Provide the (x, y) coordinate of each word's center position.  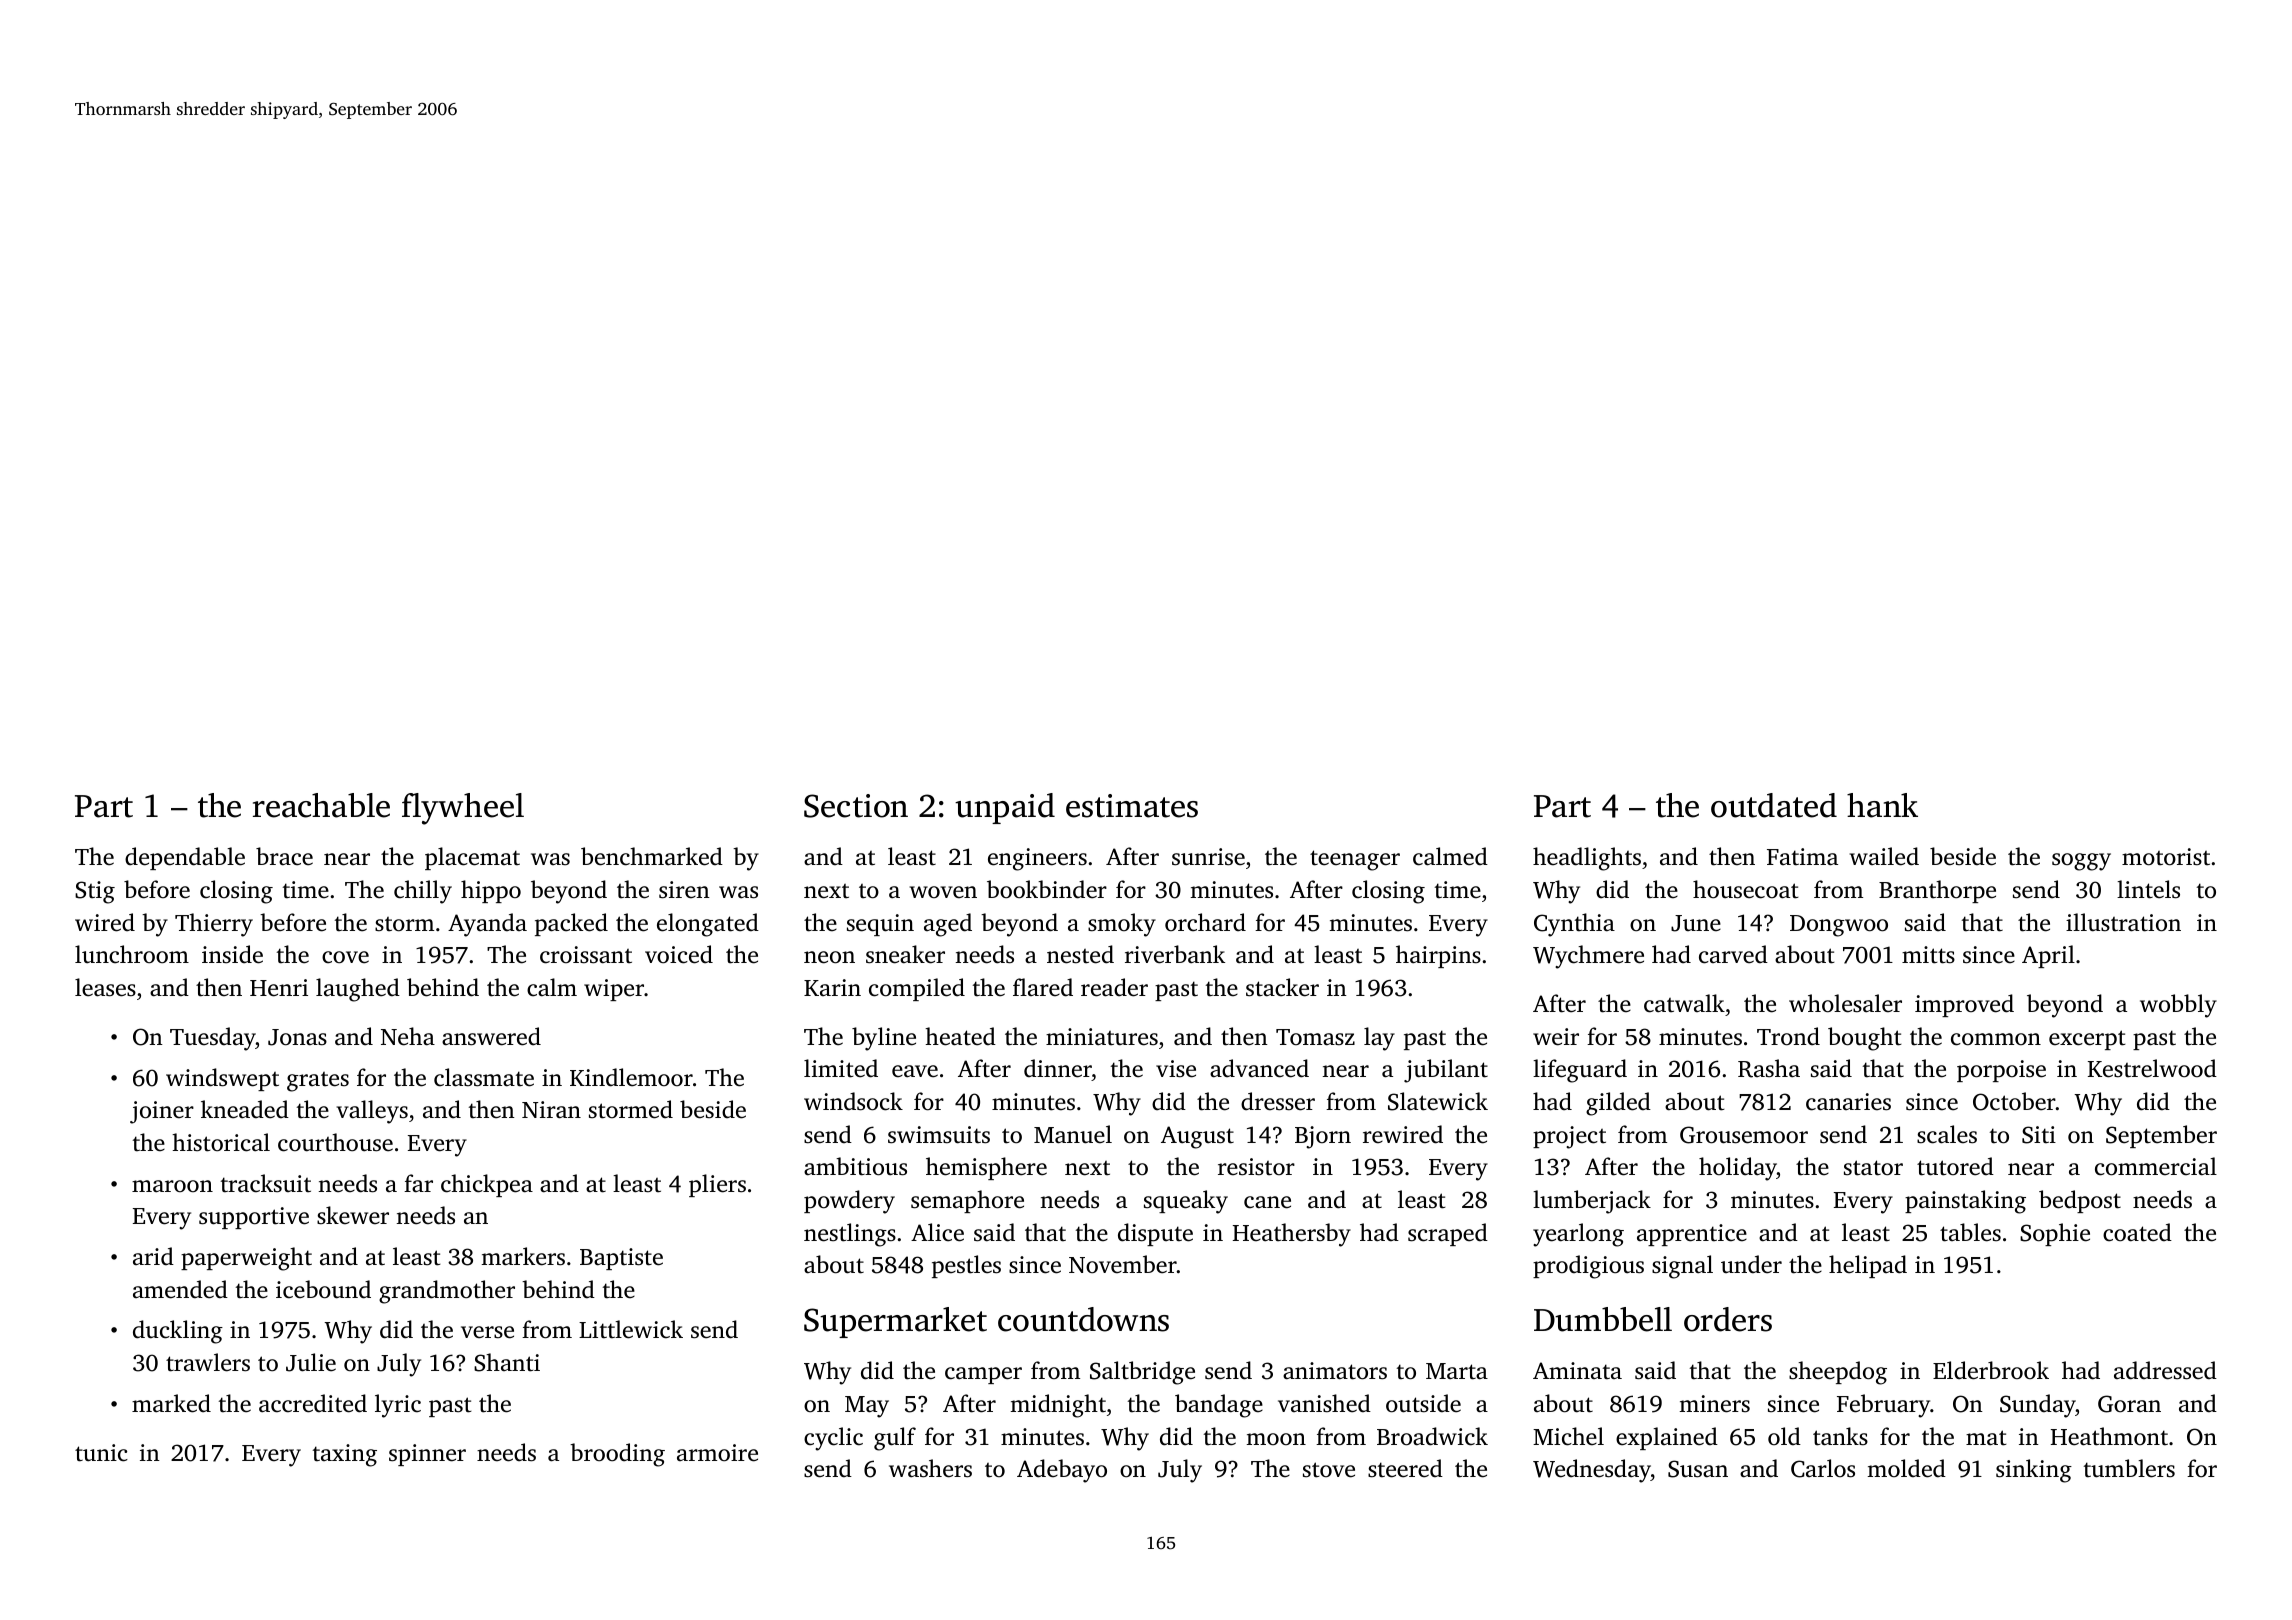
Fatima (1802, 857)
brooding (617, 1455)
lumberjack (1592, 1202)
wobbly (2178, 1006)
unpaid (1005, 808)
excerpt (2087, 1040)
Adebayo (1062, 1471)
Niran (551, 1110)
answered (491, 1036)
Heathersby (1292, 1235)
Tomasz (1315, 1037)
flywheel (463, 809)
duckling (178, 1332)
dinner (1058, 1070)
